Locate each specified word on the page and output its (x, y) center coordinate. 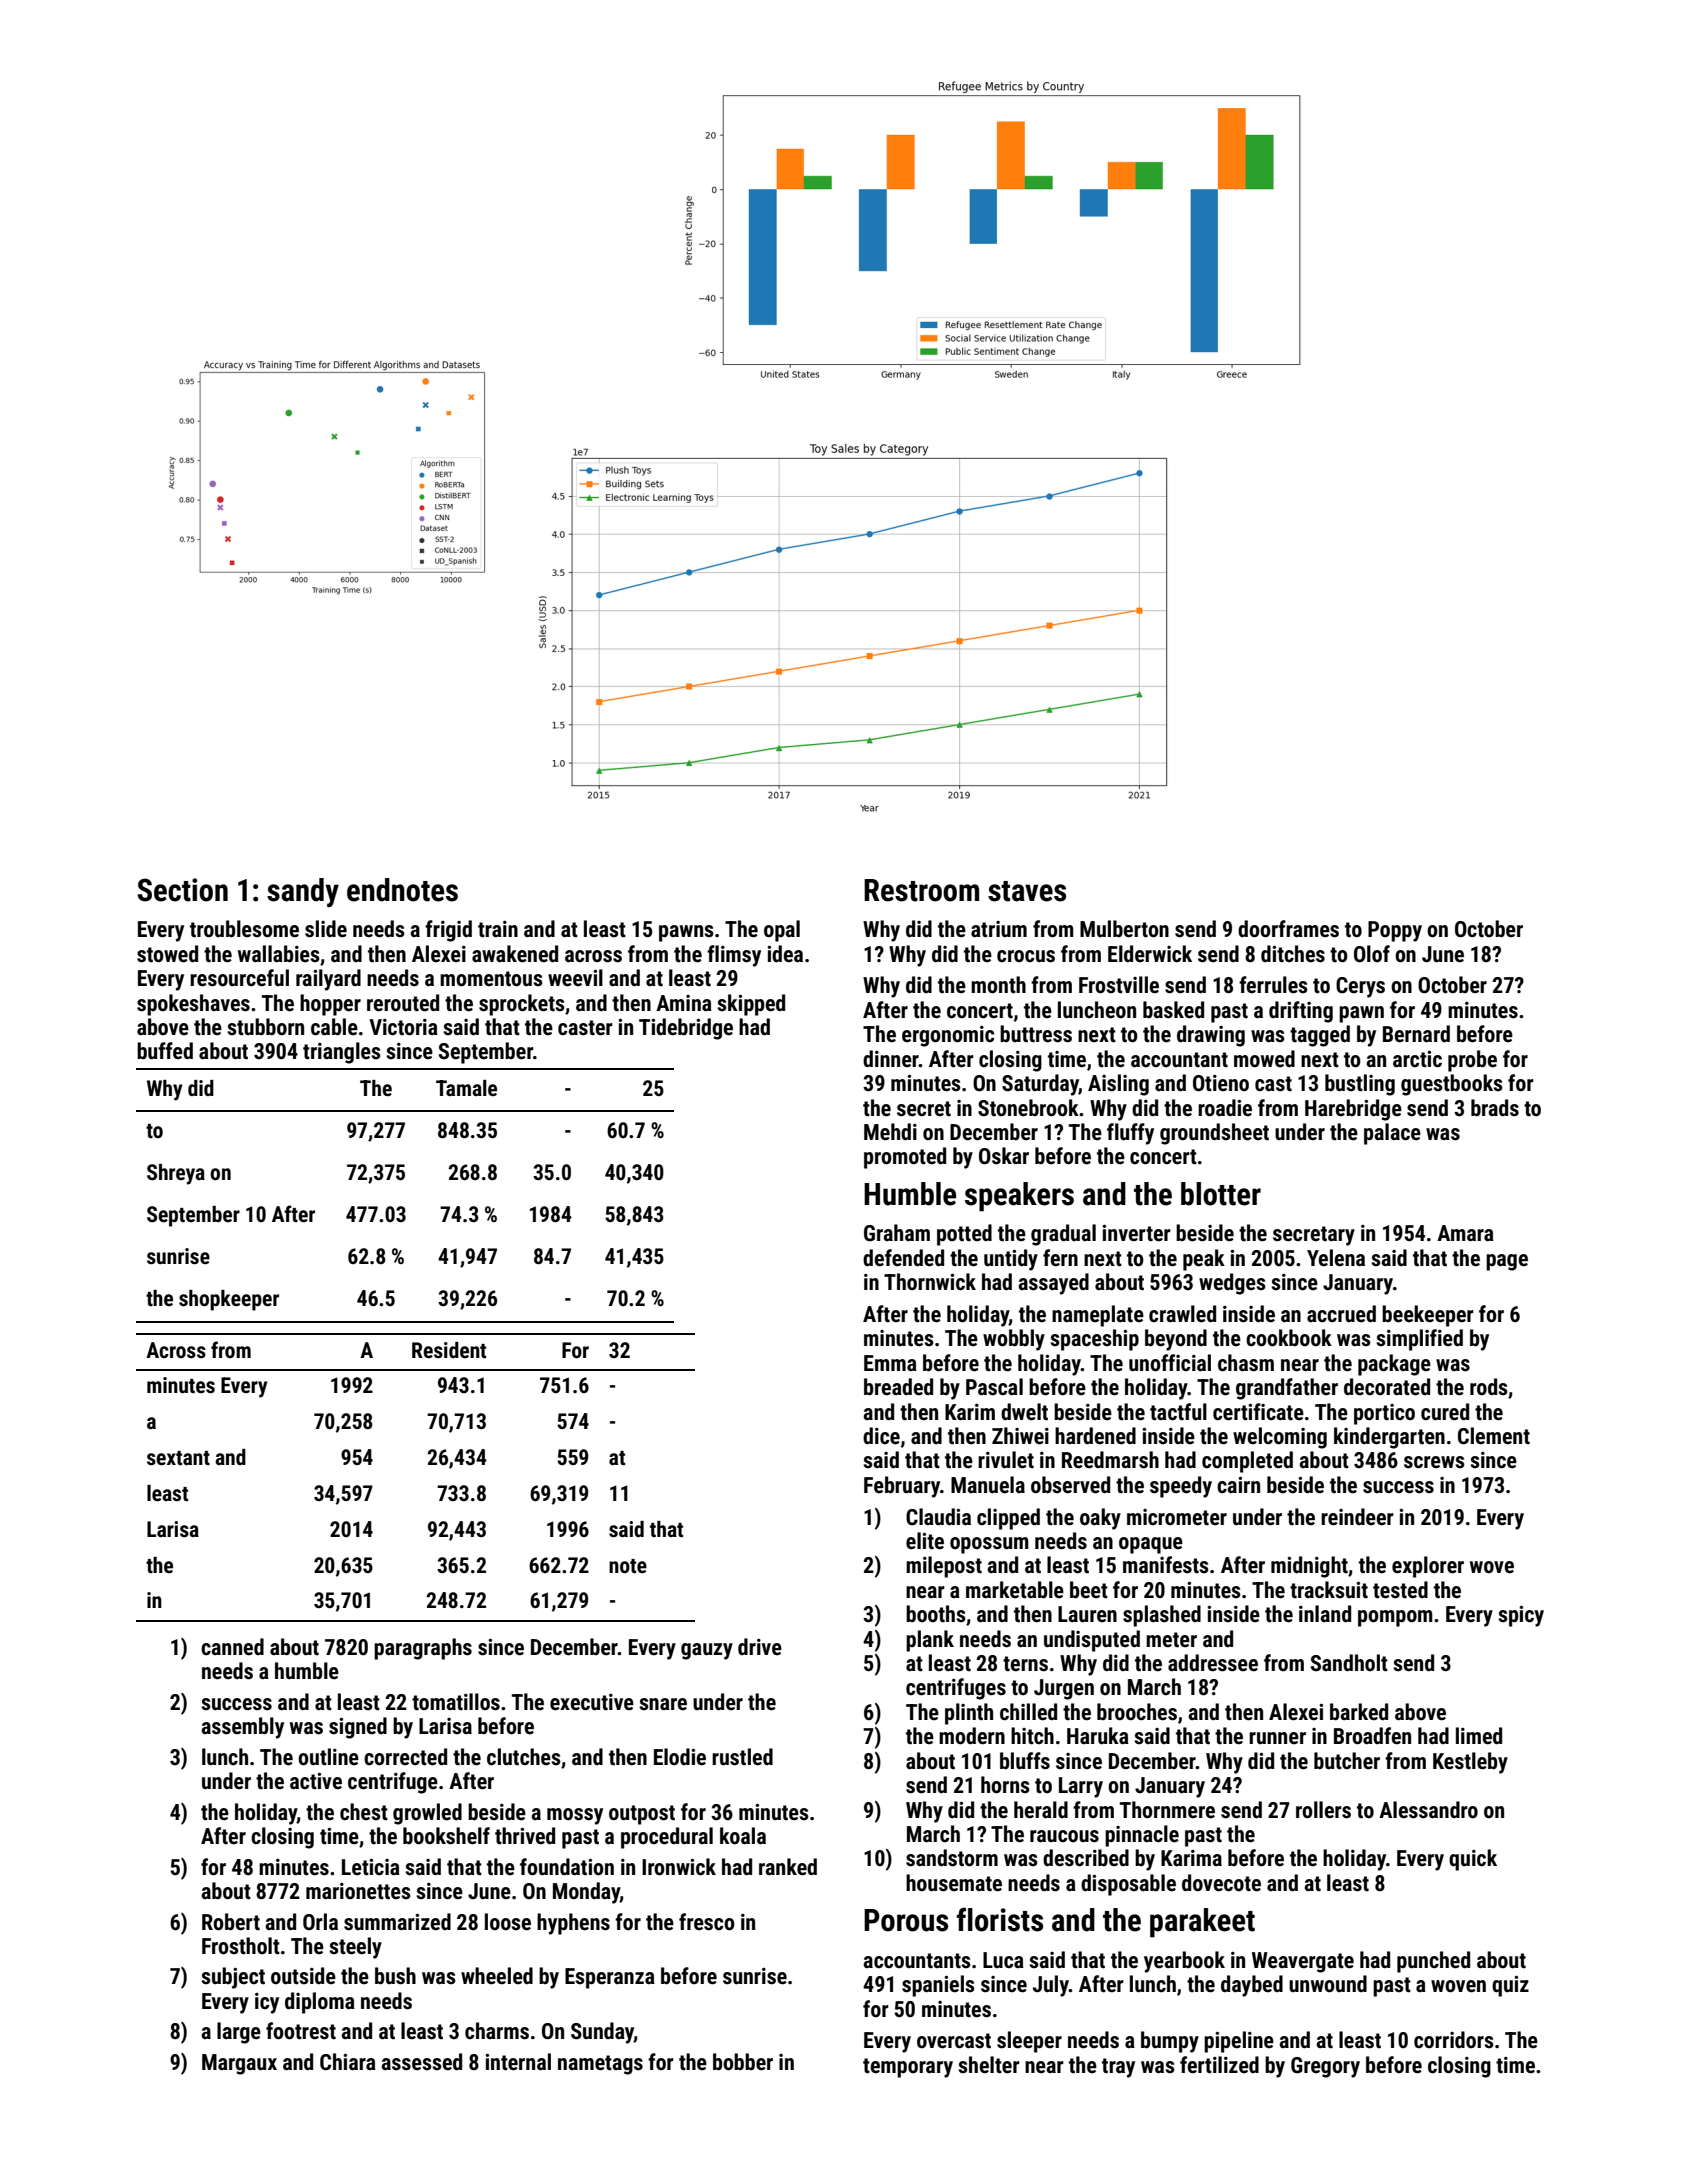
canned (232, 1647)
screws (1434, 1462)
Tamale (466, 1088)
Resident (449, 1350)
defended (903, 1258)
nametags (600, 2065)
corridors (1454, 2040)
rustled (742, 1757)
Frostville (1119, 985)
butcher (1347, 1761)
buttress (1036, 1034)
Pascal (994, 1387)
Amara (1465, 1233)
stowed (167, 954)
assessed (421, 2062)
